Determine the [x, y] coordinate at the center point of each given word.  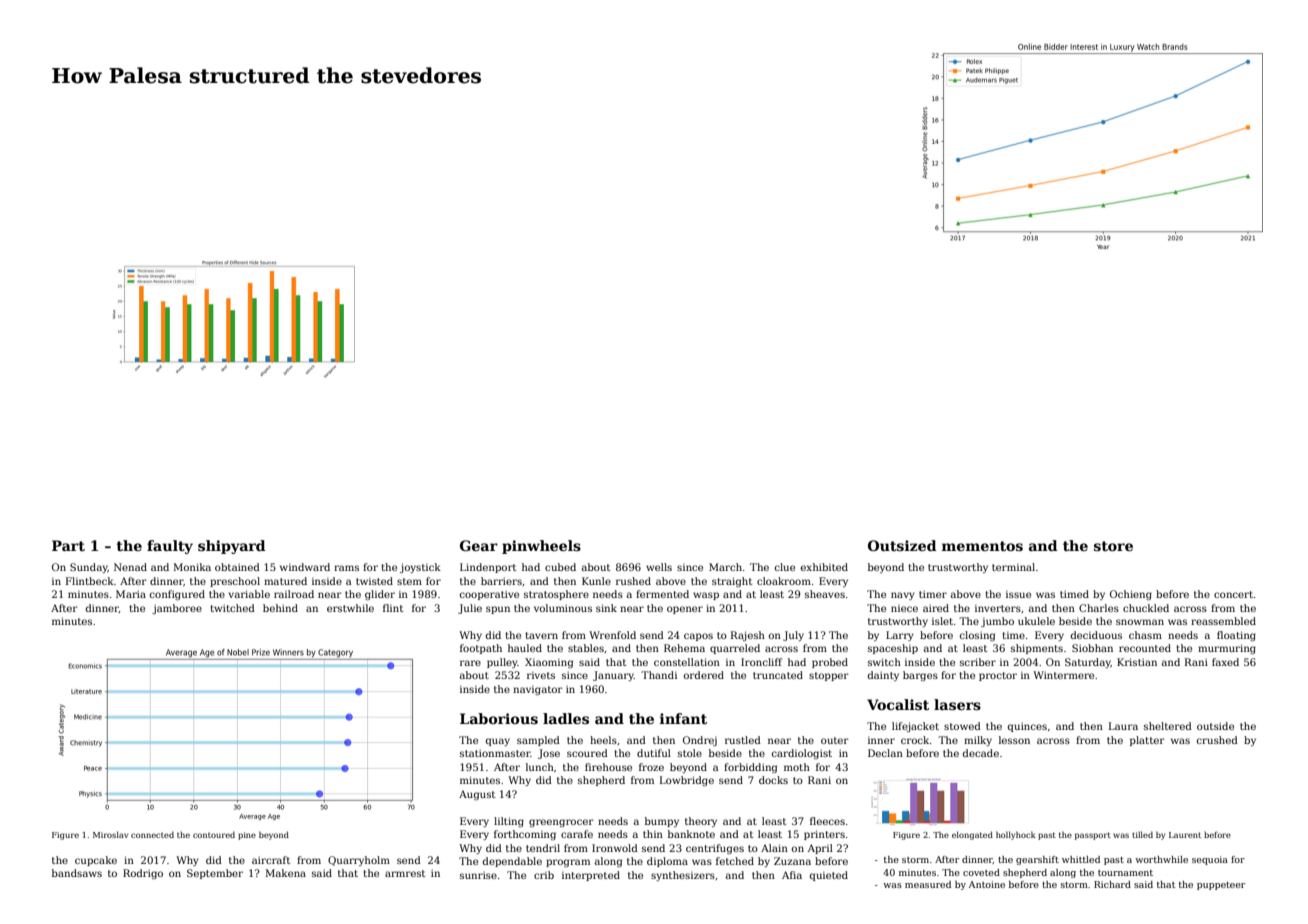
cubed [560, 567]
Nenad [130, 567]
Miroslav [110, 834]
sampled [538, 741]
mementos [982, 546]
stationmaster [495, 753]
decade [980, 753]
